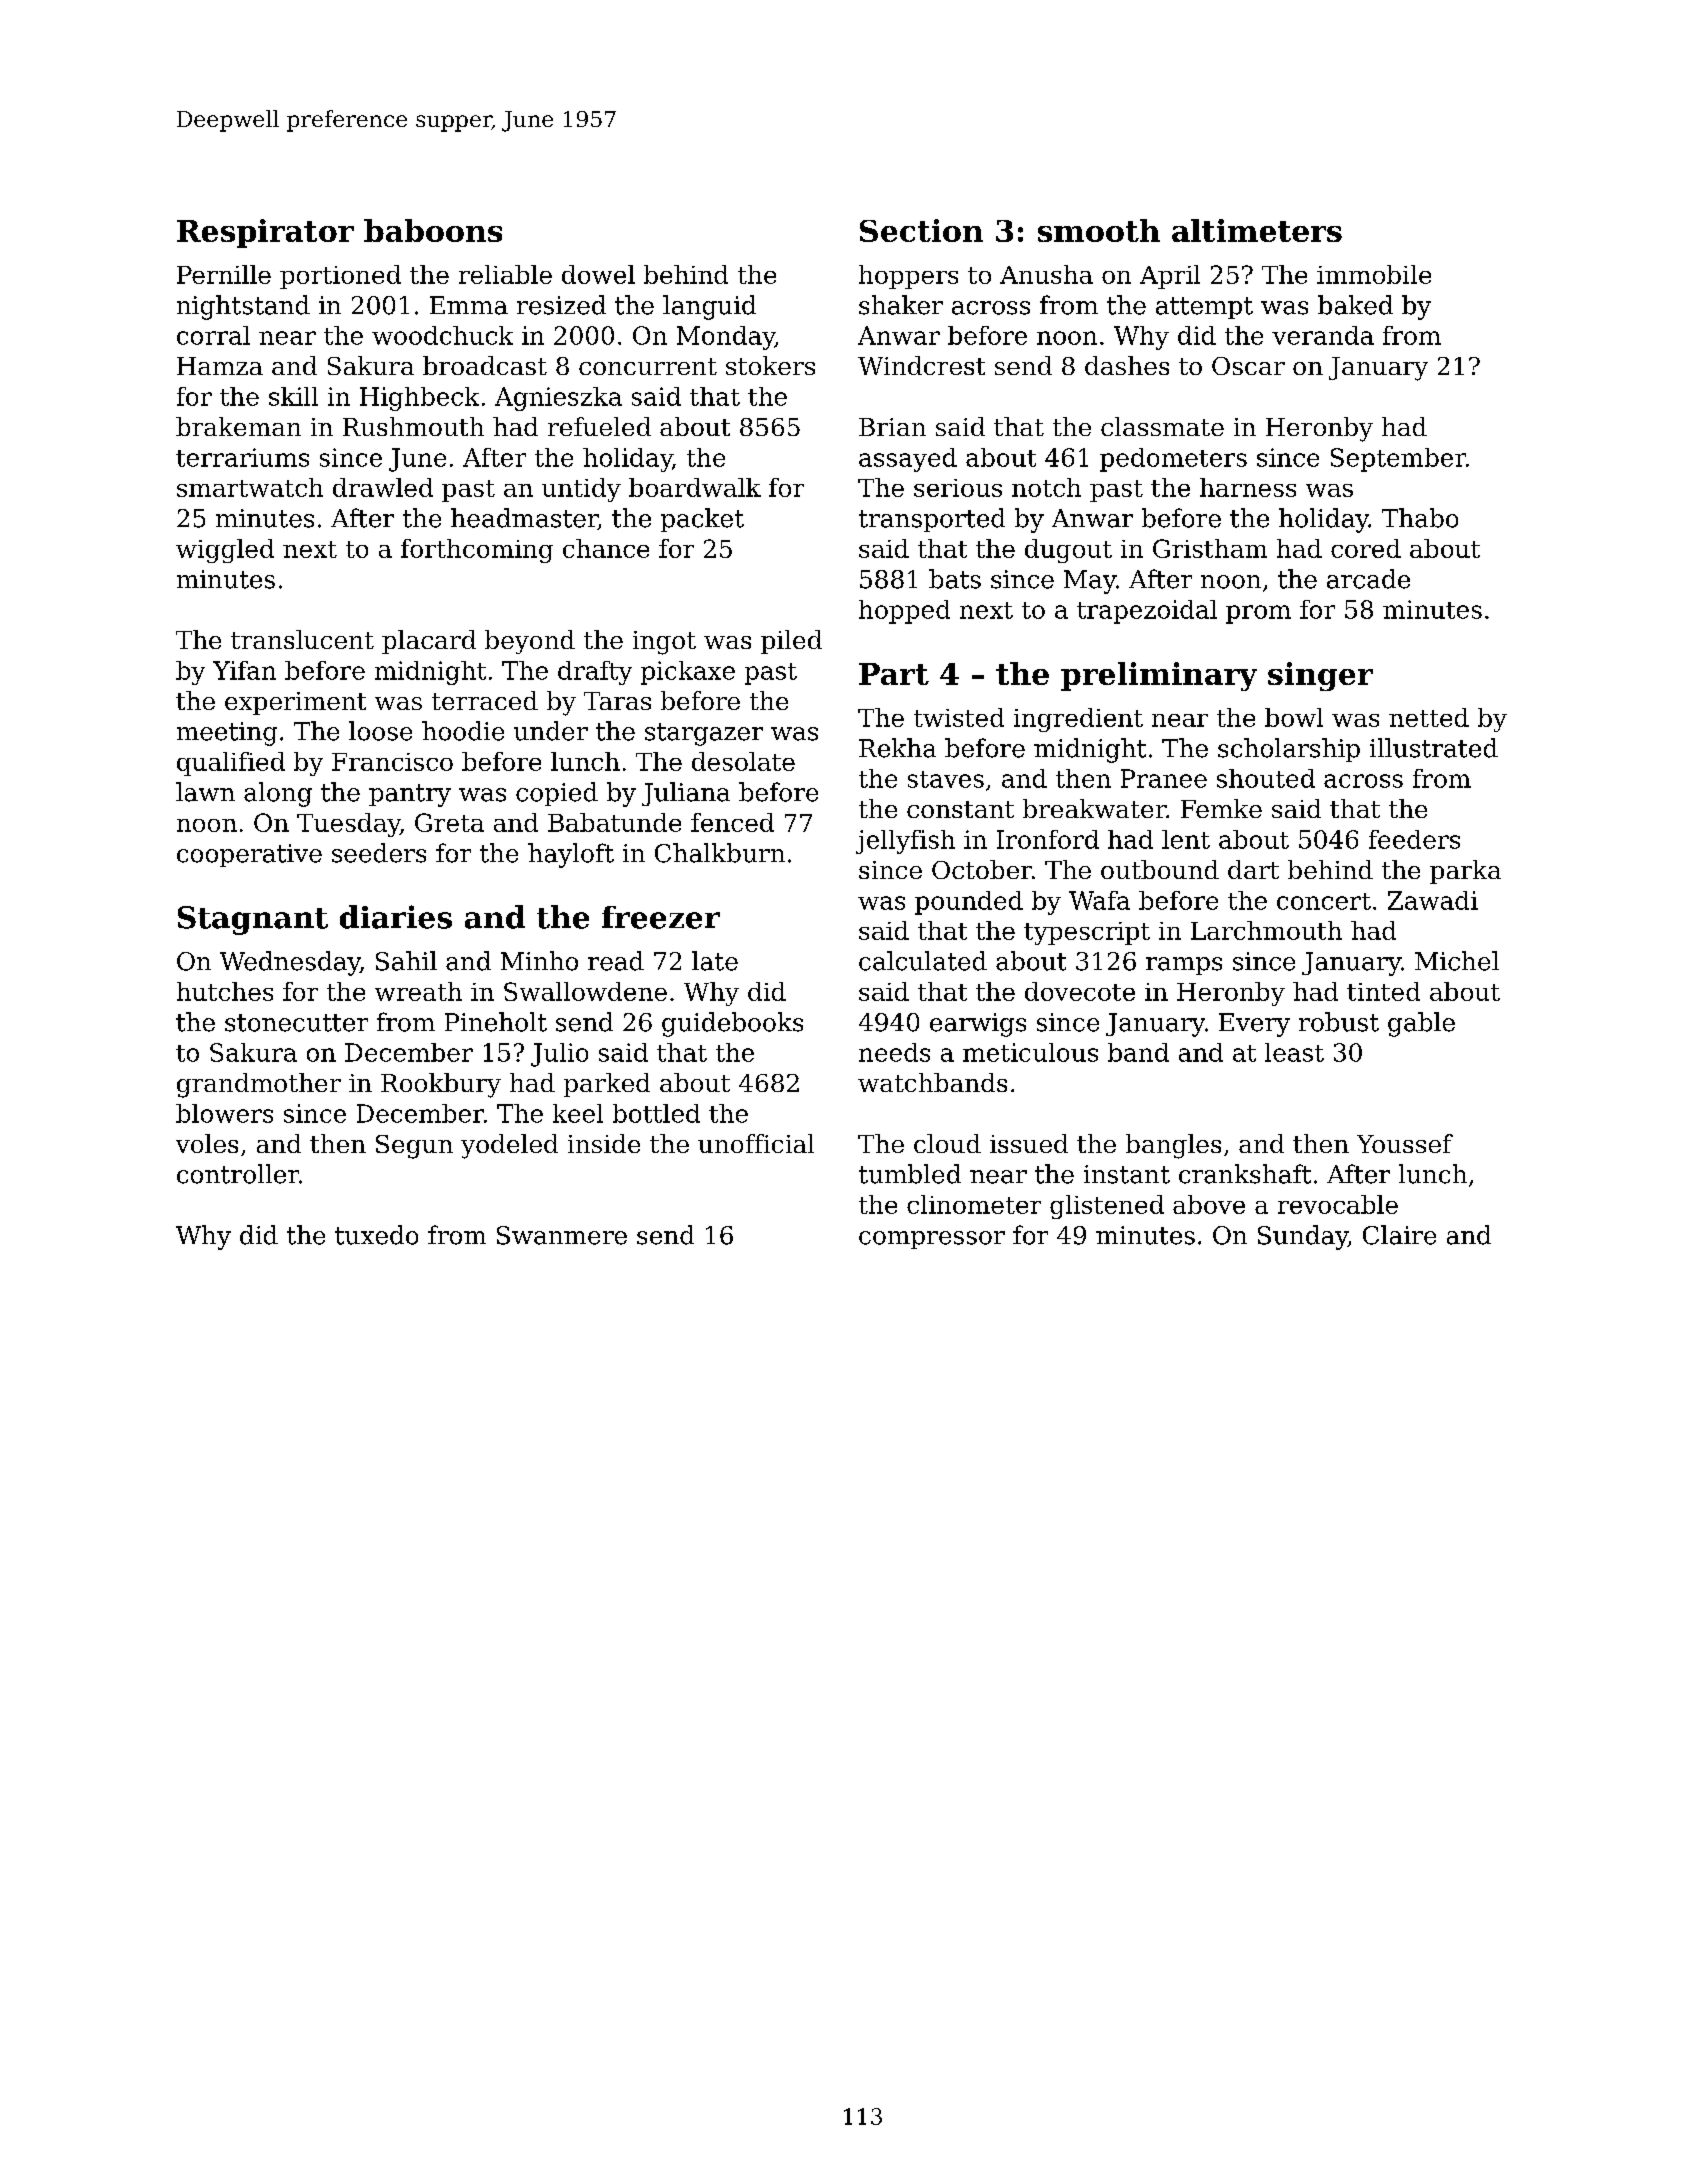 This screenshot has height=2178, width=1683. I want to click on reliable, so click(505, 274).
